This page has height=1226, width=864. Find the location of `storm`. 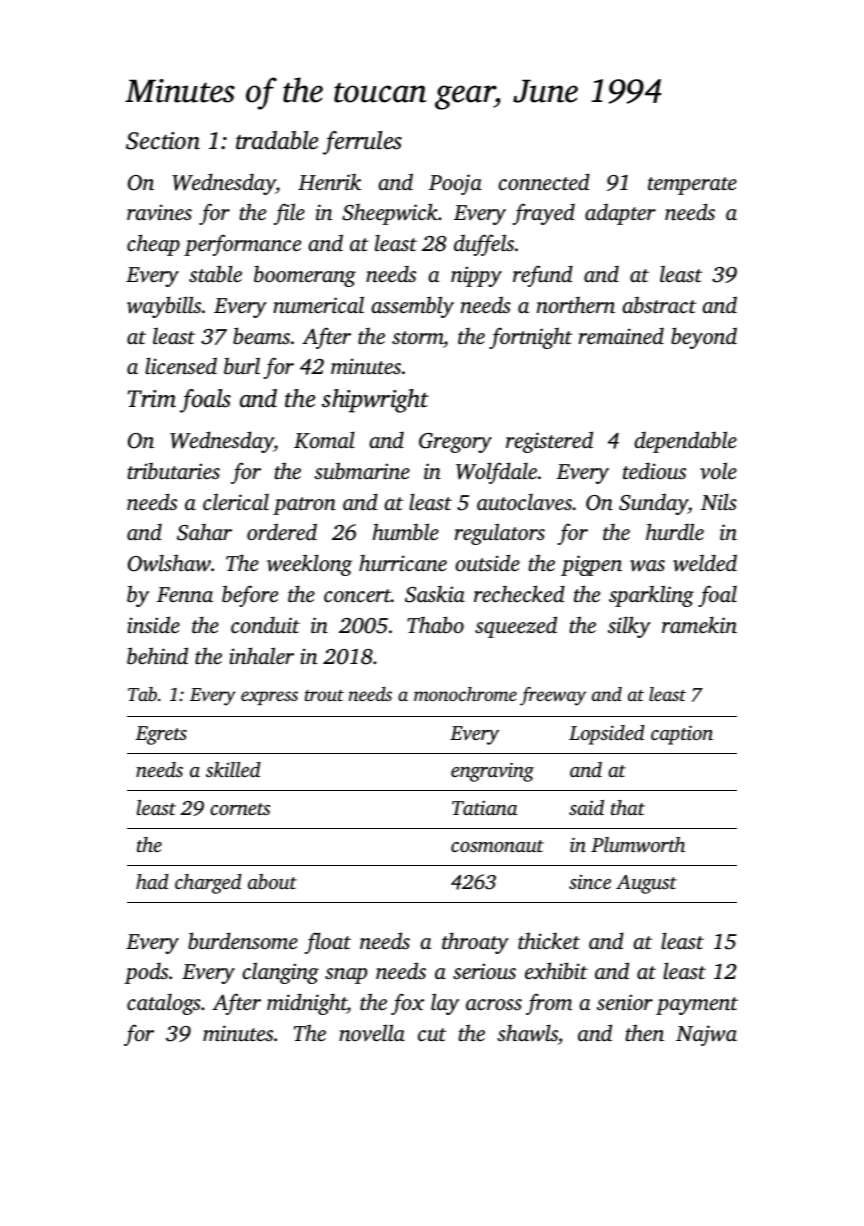

storm is located at coordinates (417, 337).
